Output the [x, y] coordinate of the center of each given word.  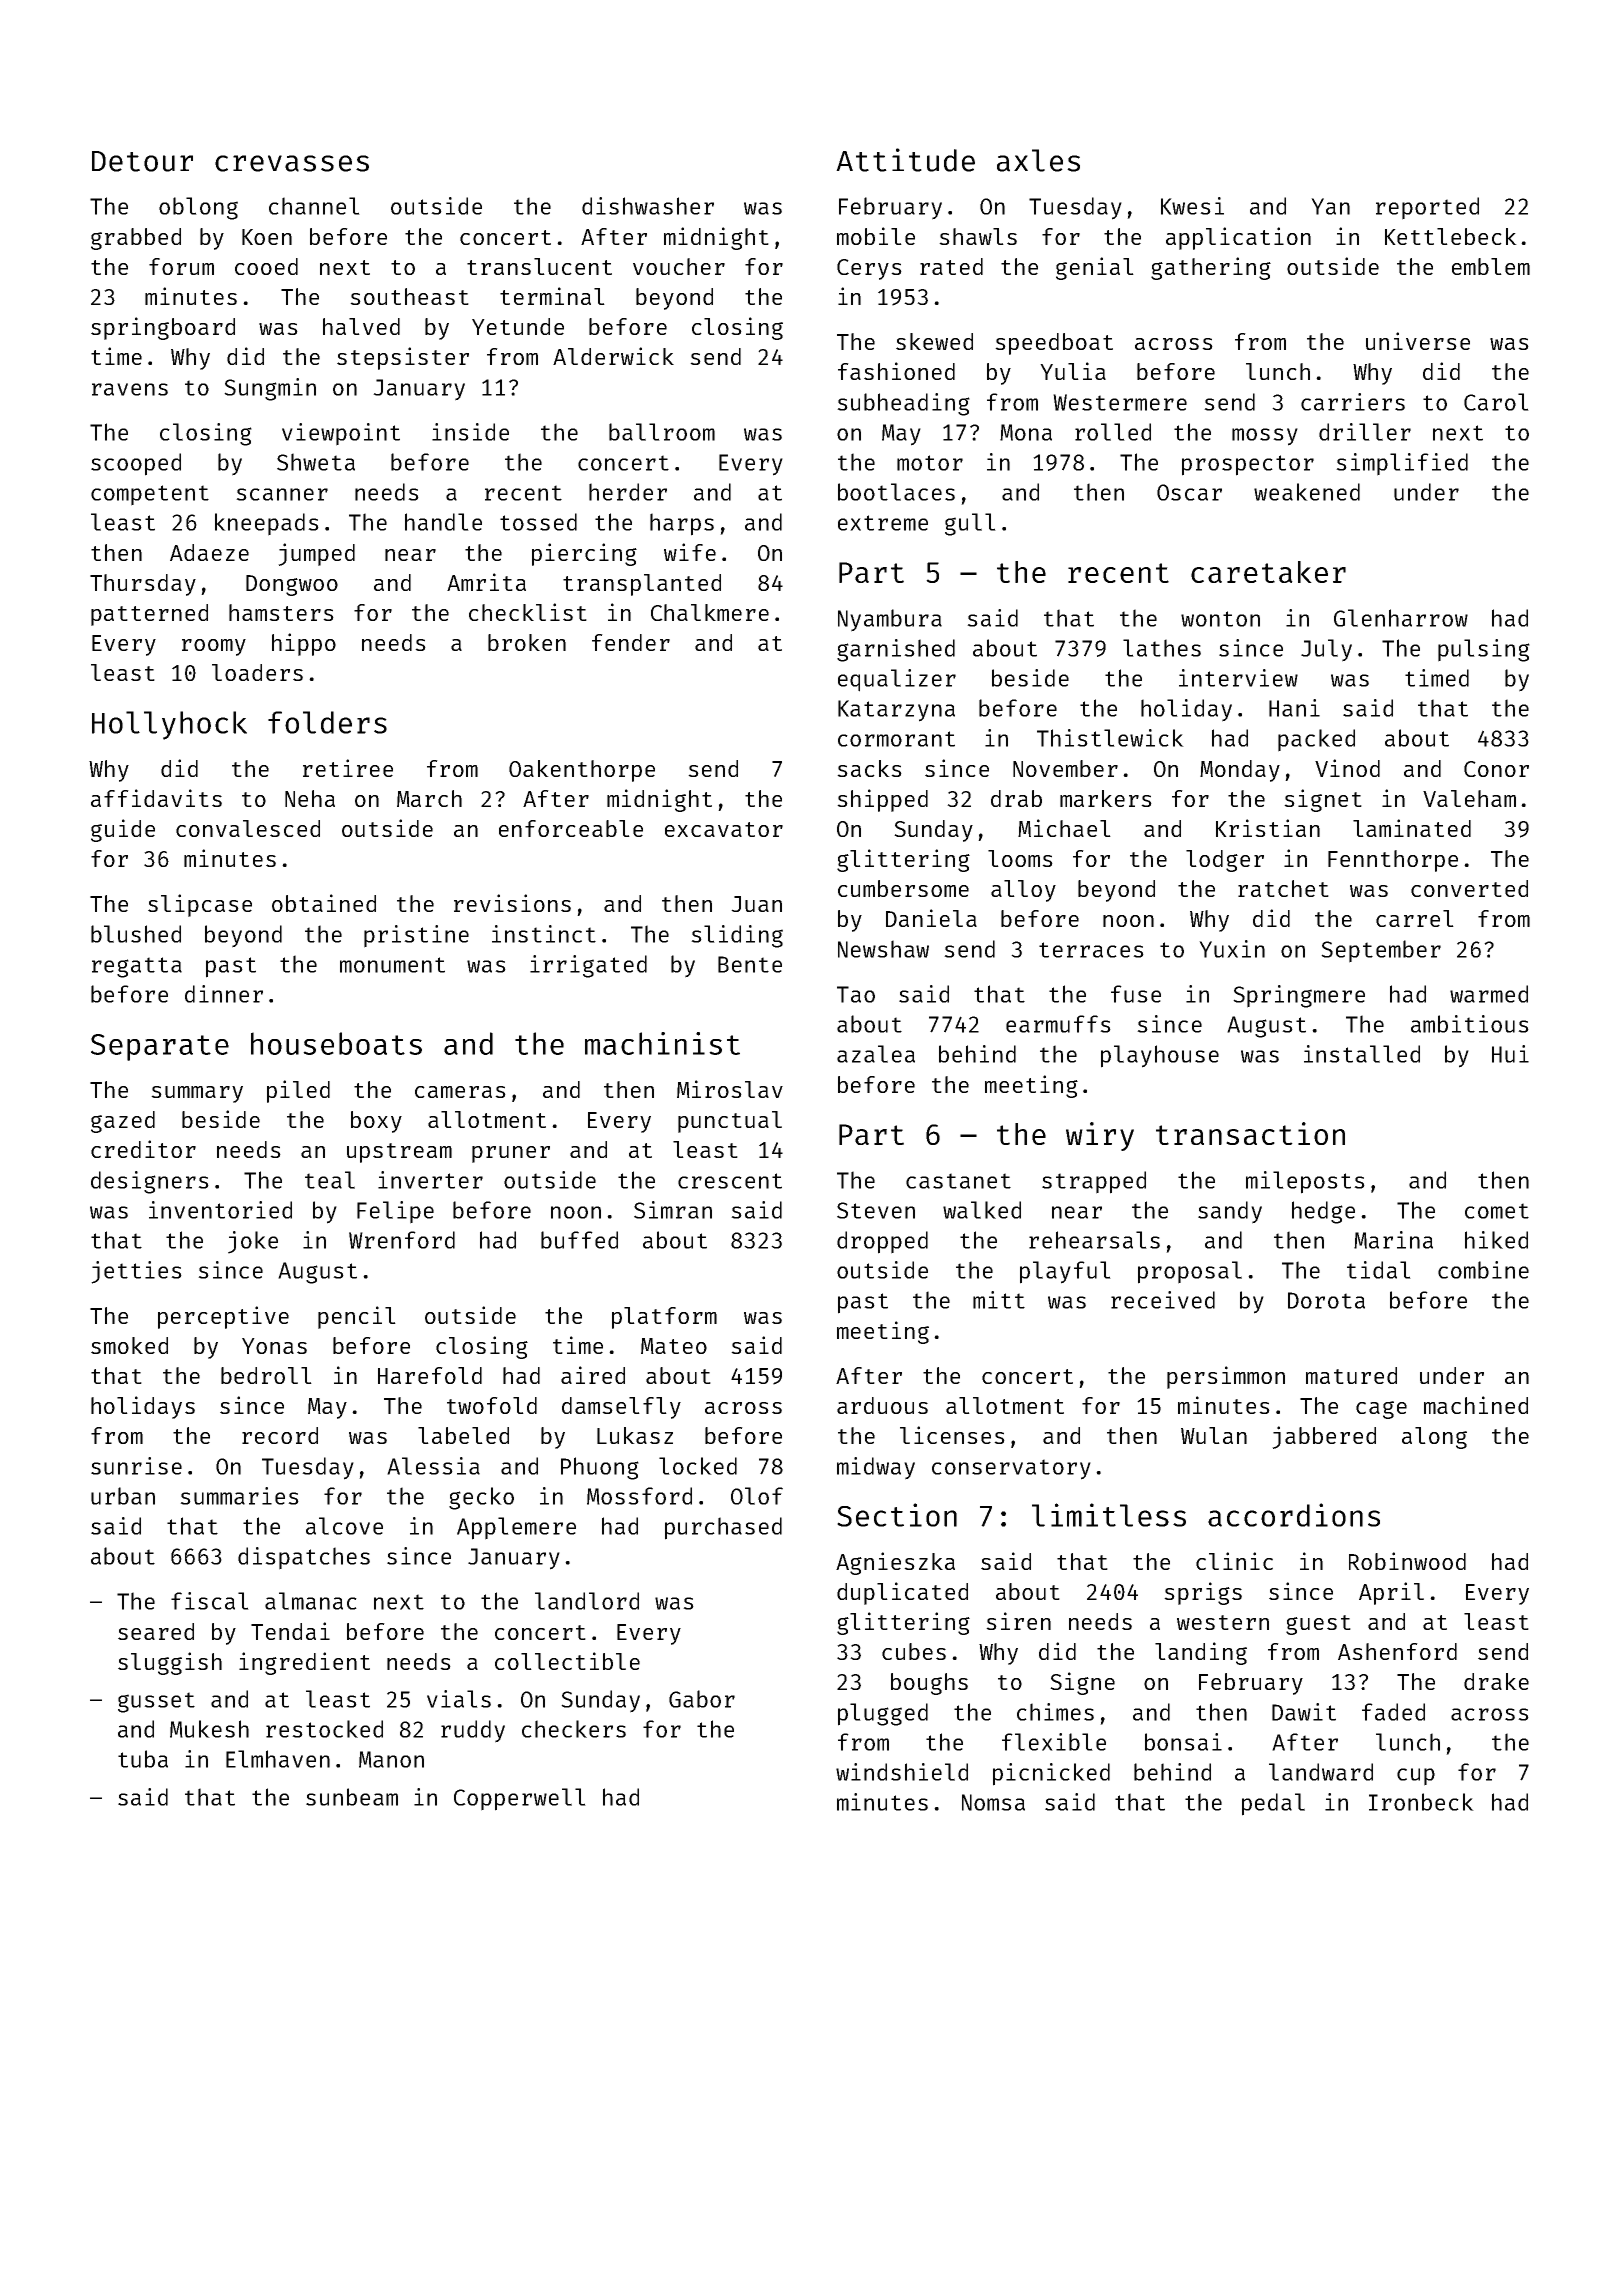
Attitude [905, 160]
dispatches [304, 1558]
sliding [737, 936]
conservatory [1011, 1469]
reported [1427, 208]
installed [1362, 1054]
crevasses [292, 163]
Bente [750, 964]
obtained [324, 903]
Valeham [1469, 798]
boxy [376, 1122]
